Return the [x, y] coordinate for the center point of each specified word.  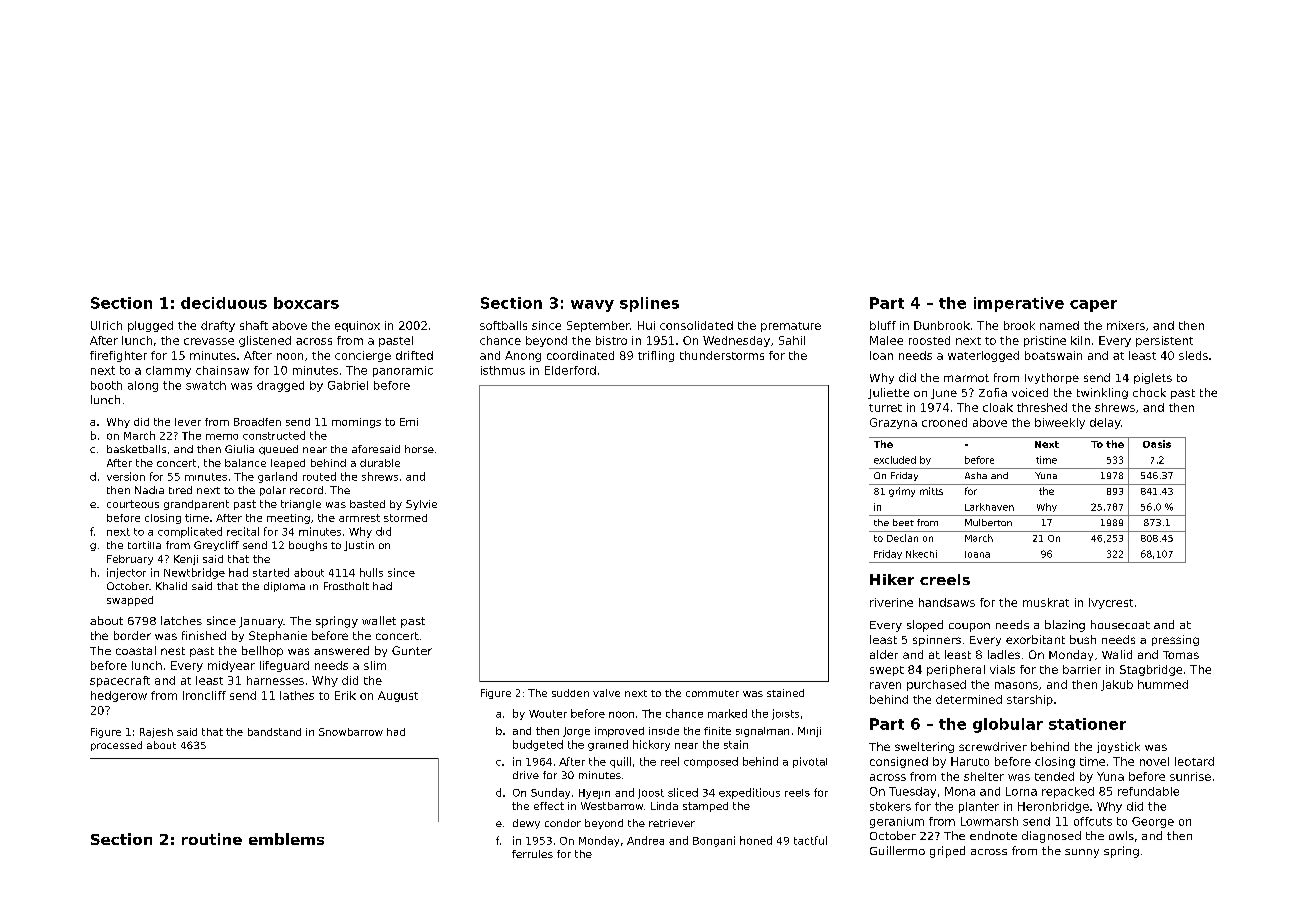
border [132, 635]
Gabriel [348, 385]
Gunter [412, 650]
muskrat [1046, 602]
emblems [286, 839]
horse [419, 449]
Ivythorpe [1052, 378]
